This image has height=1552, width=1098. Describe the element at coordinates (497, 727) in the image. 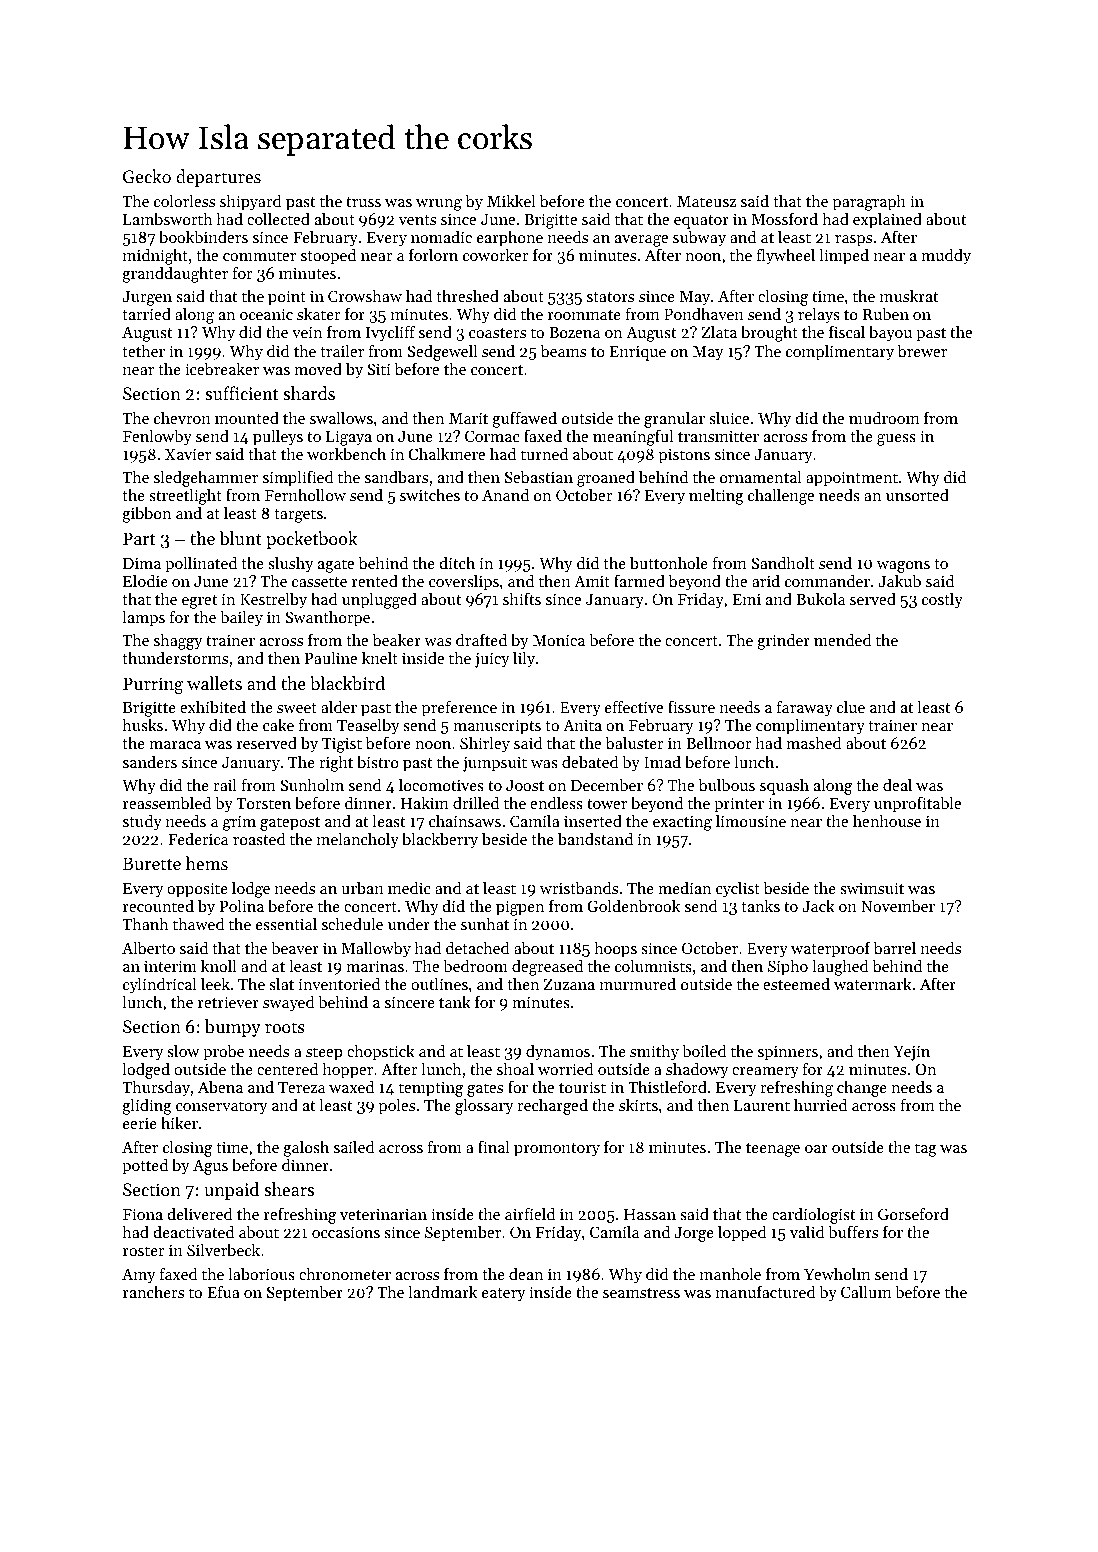

I see `manuscripts` at that location.
